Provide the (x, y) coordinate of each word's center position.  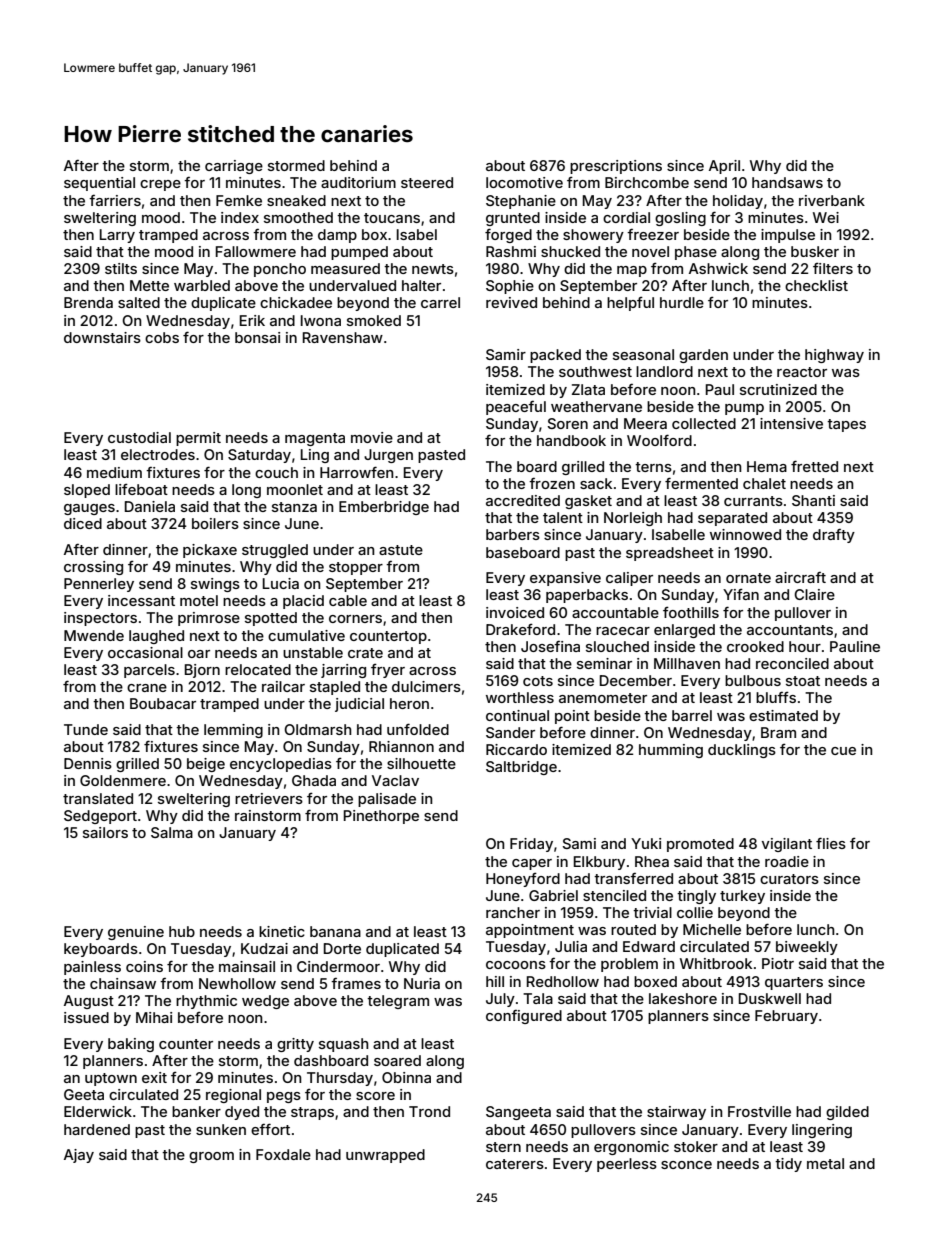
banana (335, 931)
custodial (139, 437)
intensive (791, 423)
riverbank (832, 200)
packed (555, 356)
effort (270, 1129)
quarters (794, 983)
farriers (115, 200)
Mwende (94, 635)
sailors (105, 832)
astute (401, 550)
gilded (847, 1113)
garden (703, 356)
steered (427, 182)
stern (503, 1147)
